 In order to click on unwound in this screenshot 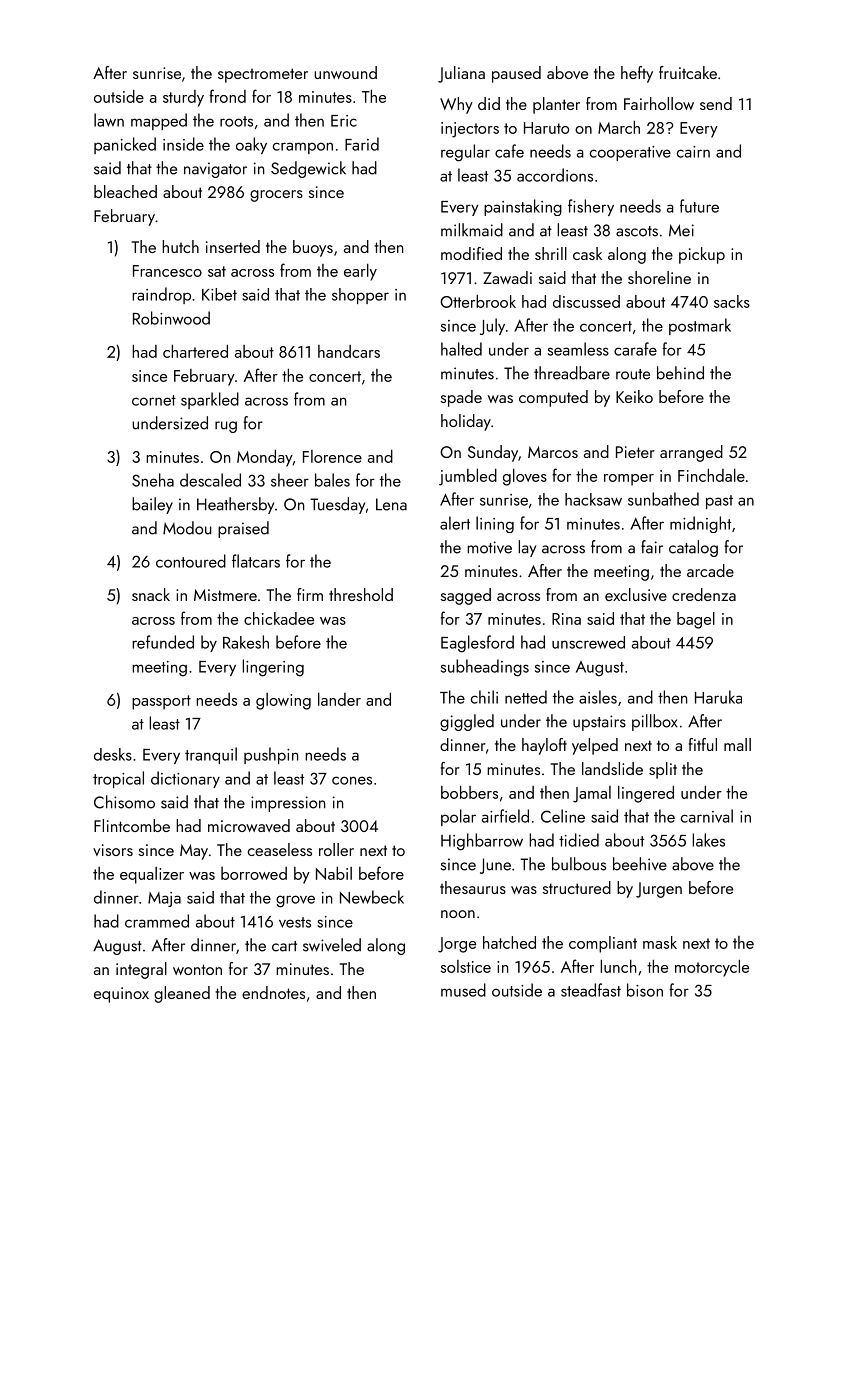, I will do `click(345, 72)`.
